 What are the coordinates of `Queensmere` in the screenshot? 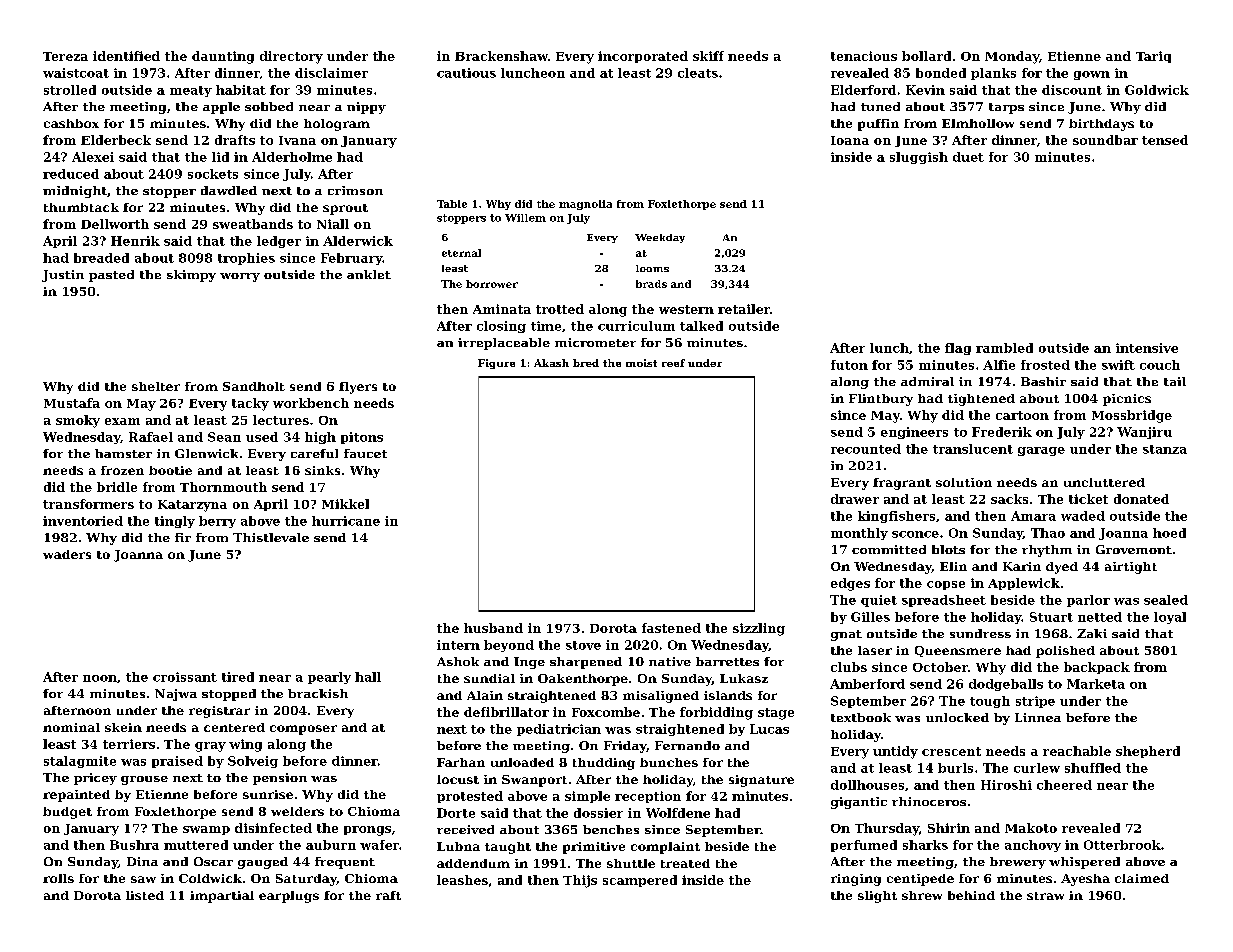 It's located at (958, 651).
